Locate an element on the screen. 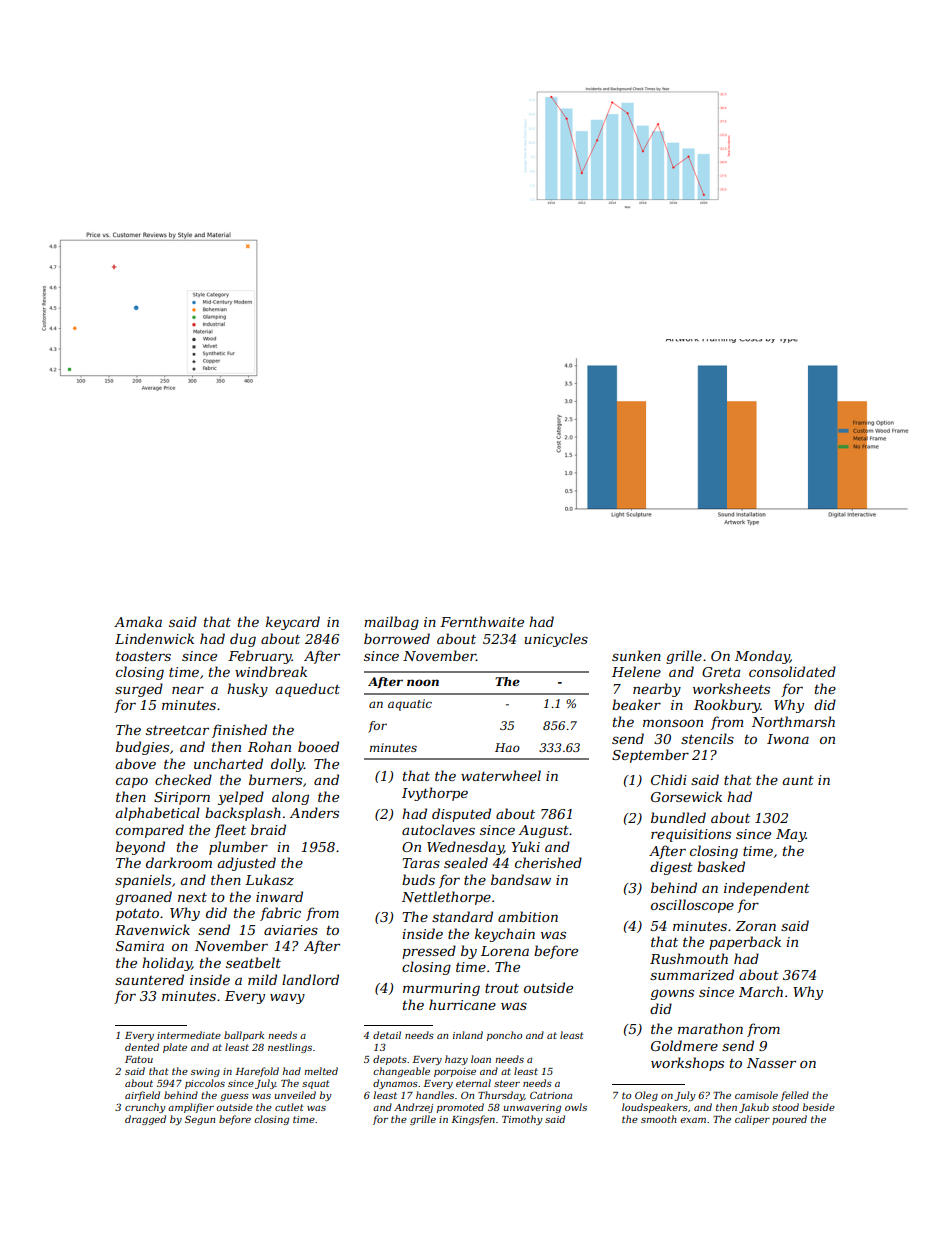 This screenshot has width=952, height=1233. Andrzej is located at coordinates (413, 1108).
